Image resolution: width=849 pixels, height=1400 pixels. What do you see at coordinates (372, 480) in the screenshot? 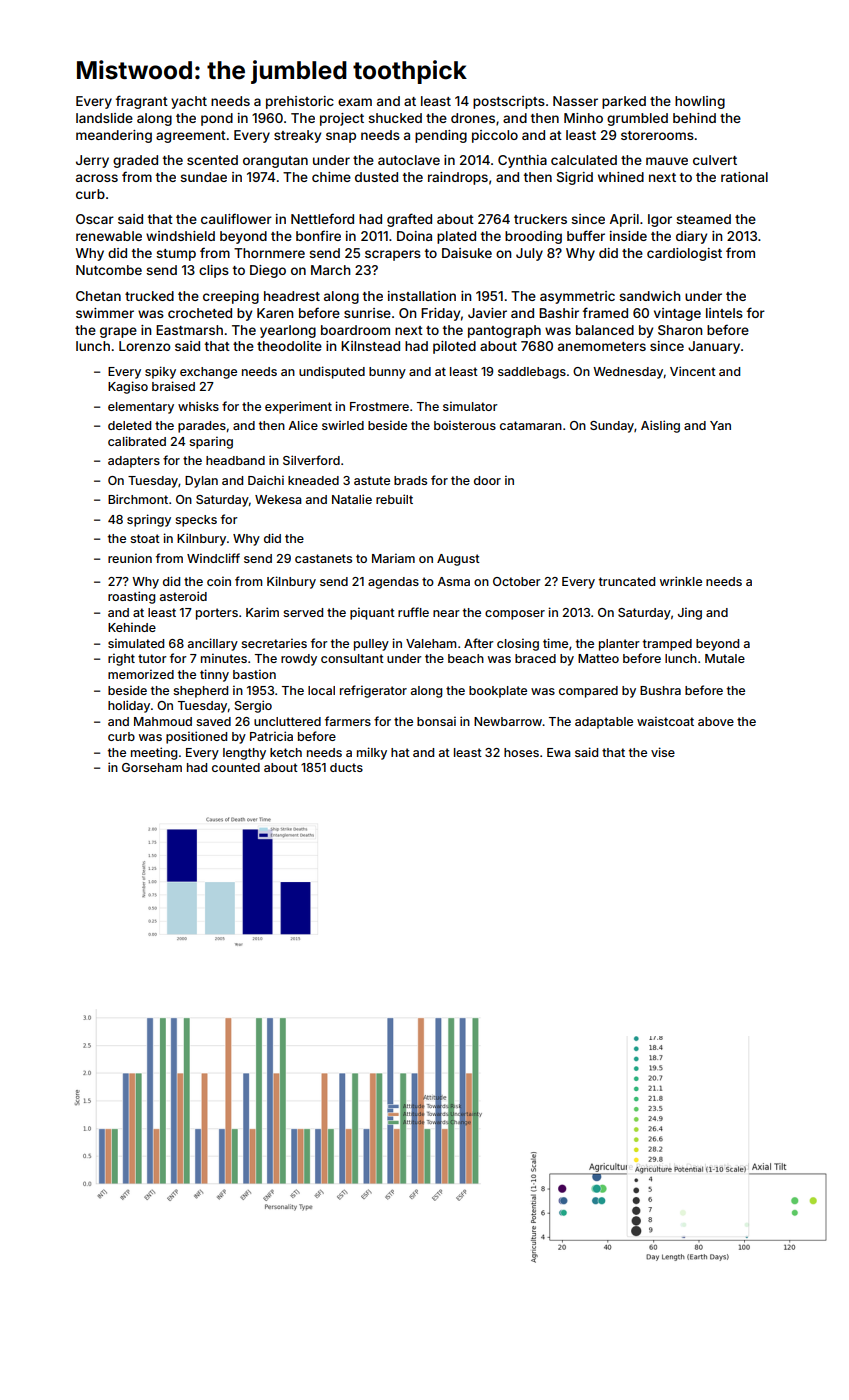
I see `astute` at bounding box center [372, 480].
